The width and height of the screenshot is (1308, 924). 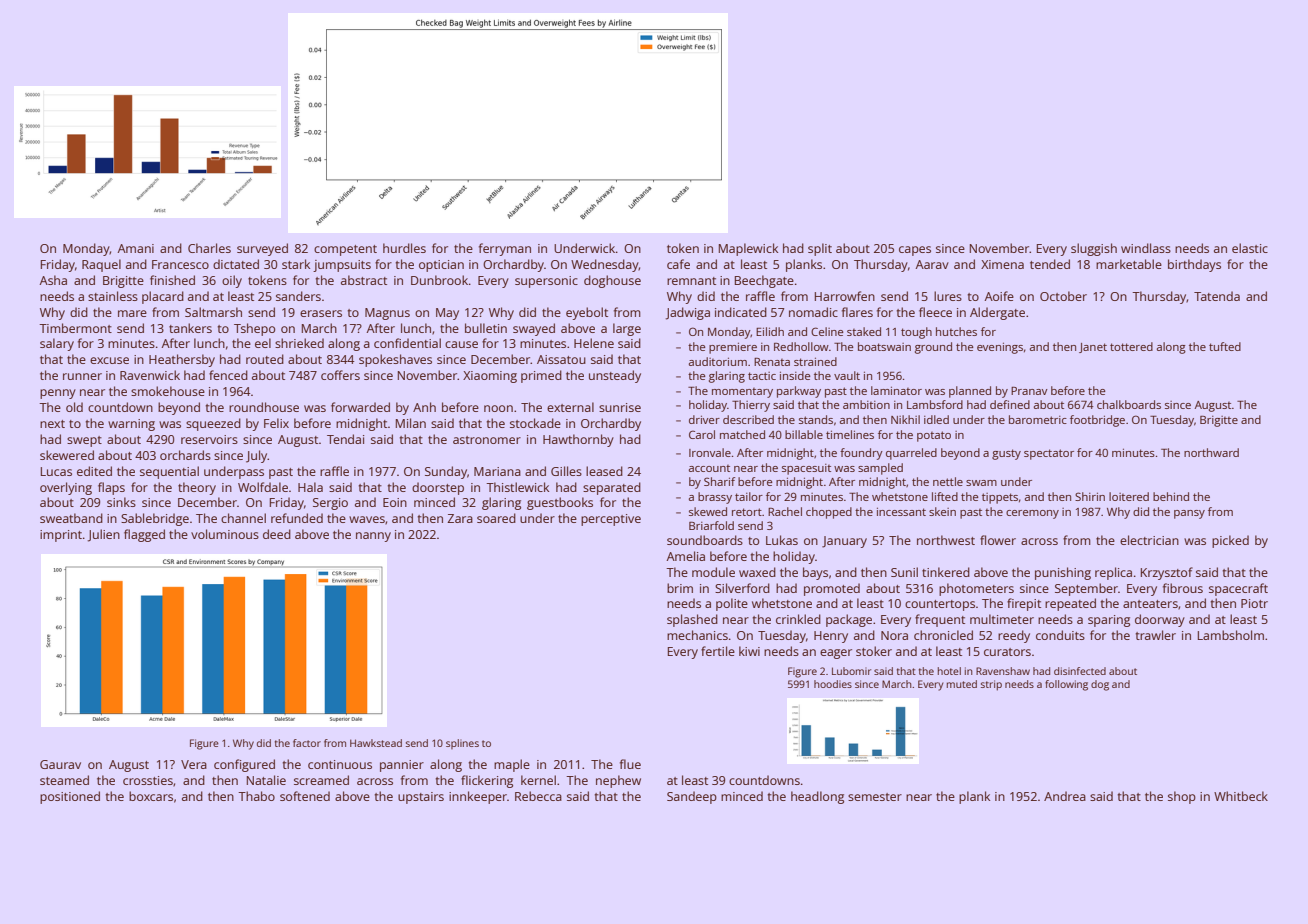 I want to click on Thabo, so click(x=256, y=796).
